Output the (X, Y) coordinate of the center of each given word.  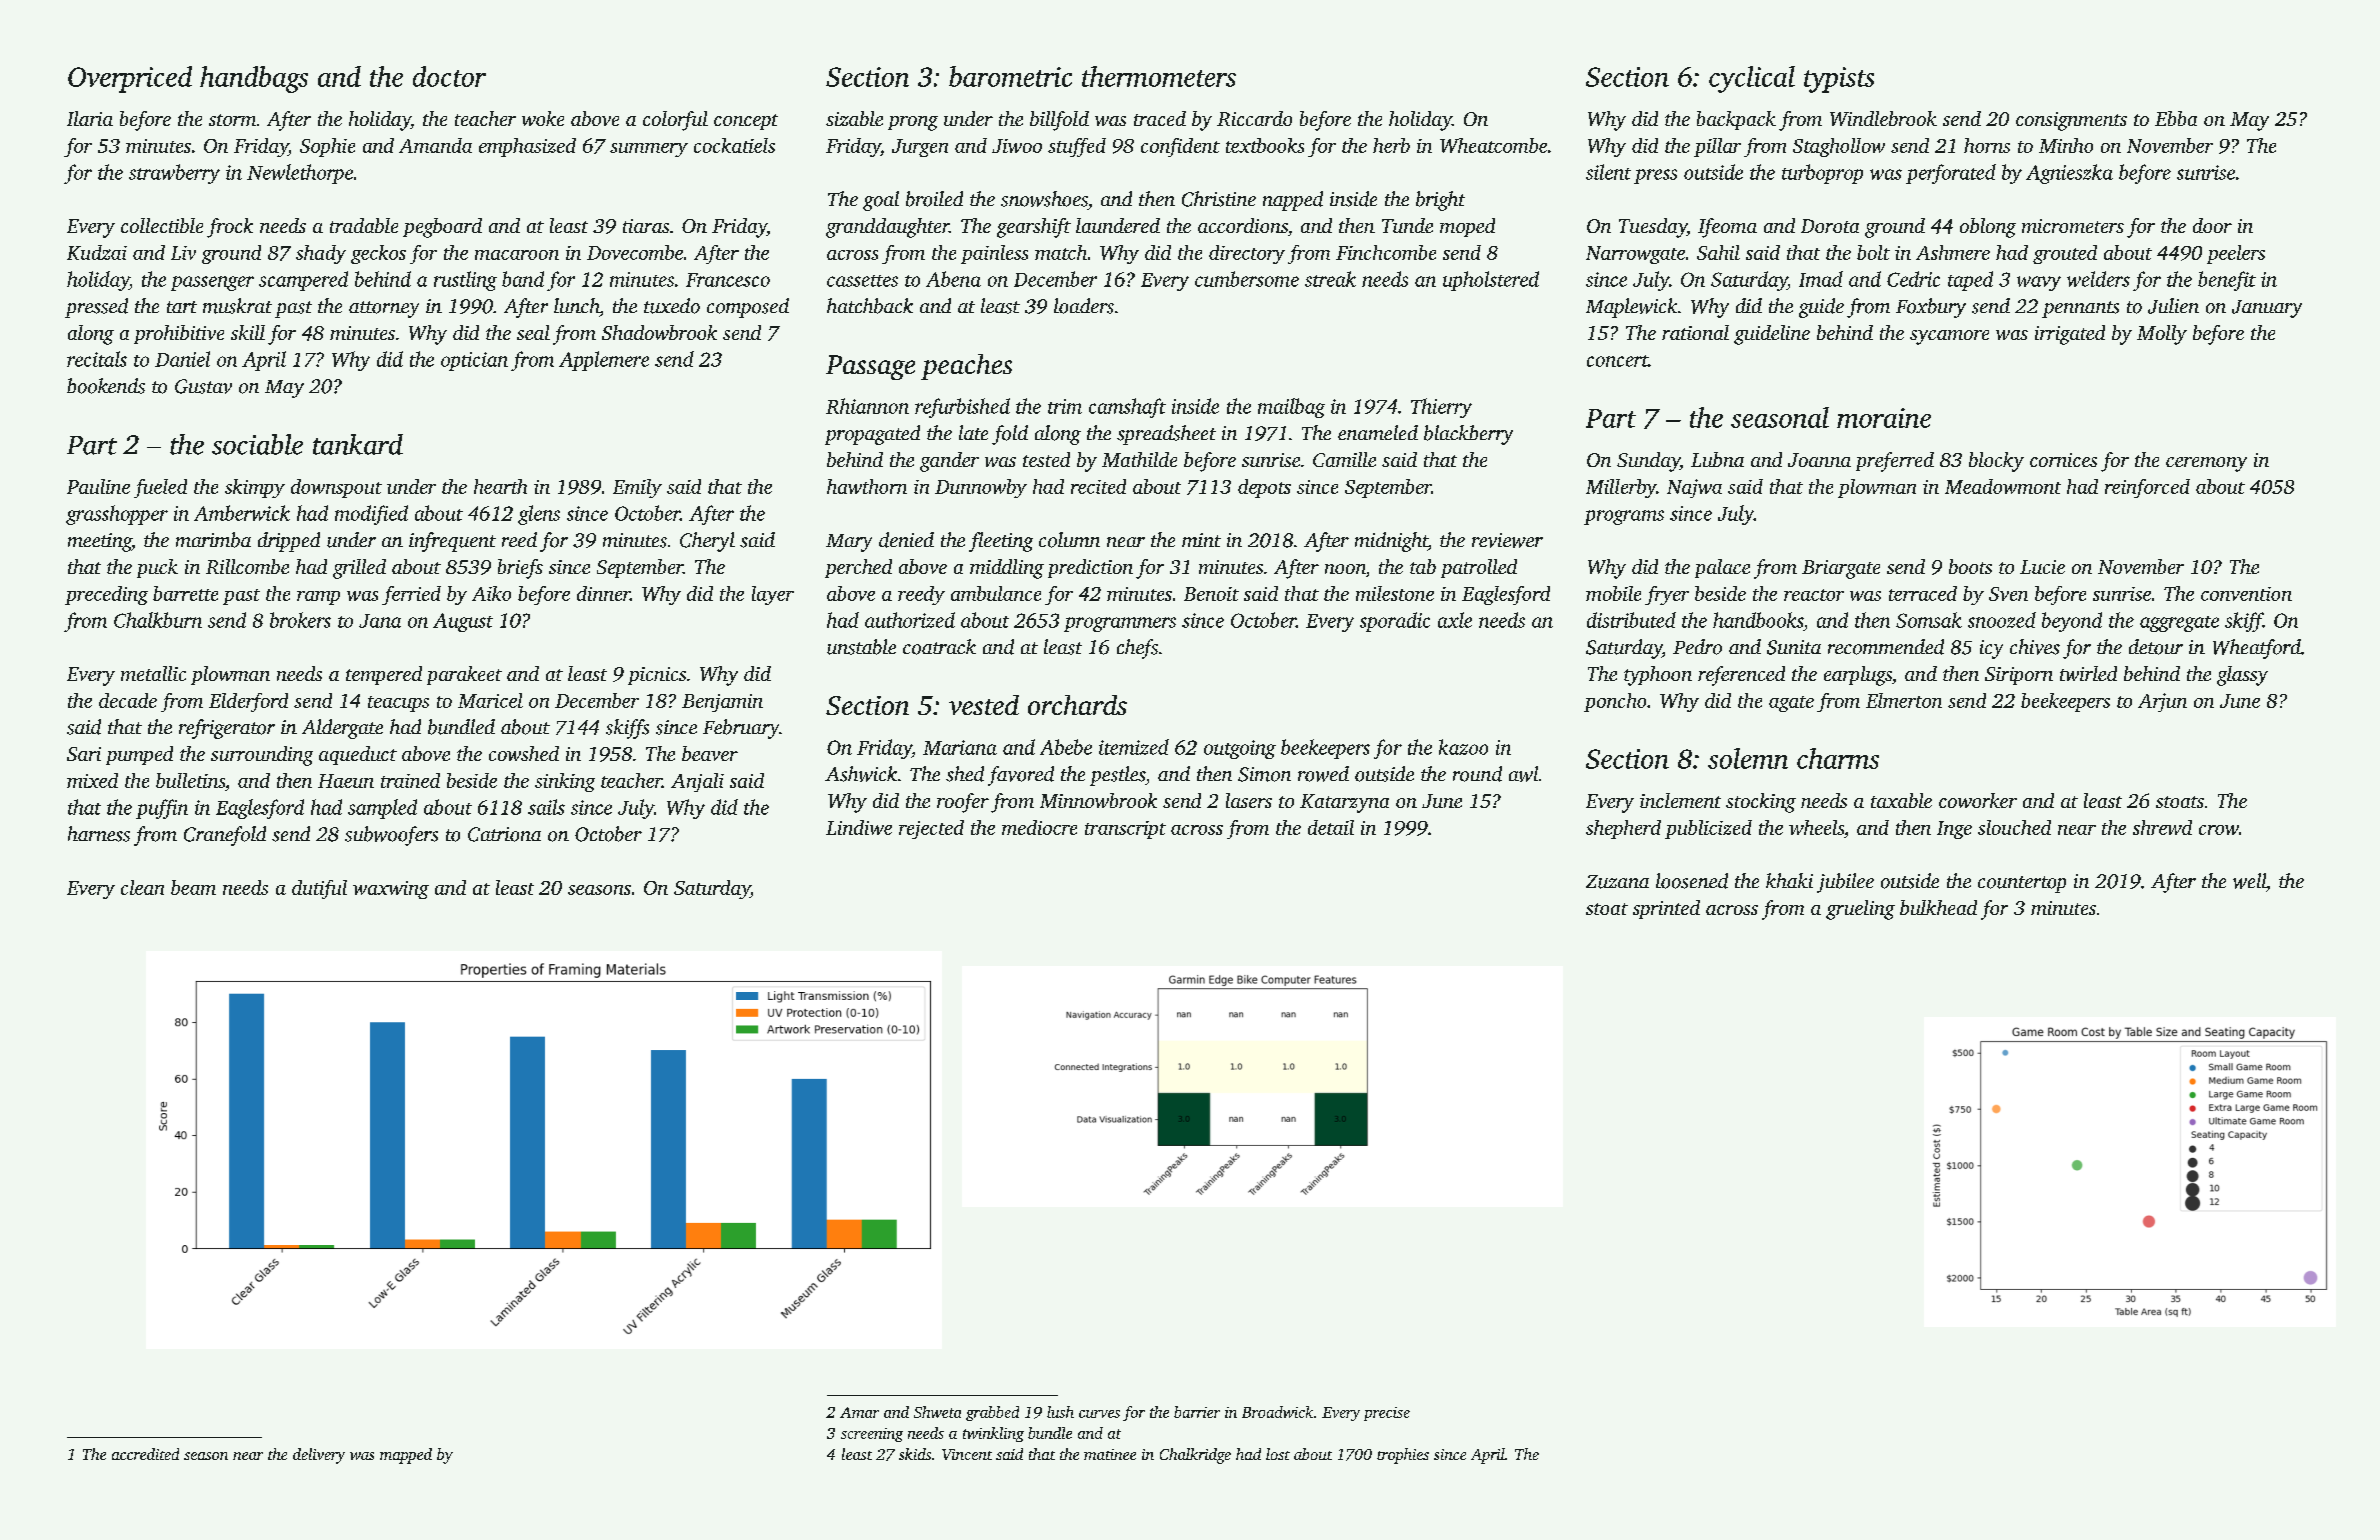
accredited (145, 1454)
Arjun (2162, 702)
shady (321, 254)
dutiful (319, 889)
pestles (1117, 776)
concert (1617, 361)
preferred (1895, 462)
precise (1387, 1414)
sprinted (1666, 909)
